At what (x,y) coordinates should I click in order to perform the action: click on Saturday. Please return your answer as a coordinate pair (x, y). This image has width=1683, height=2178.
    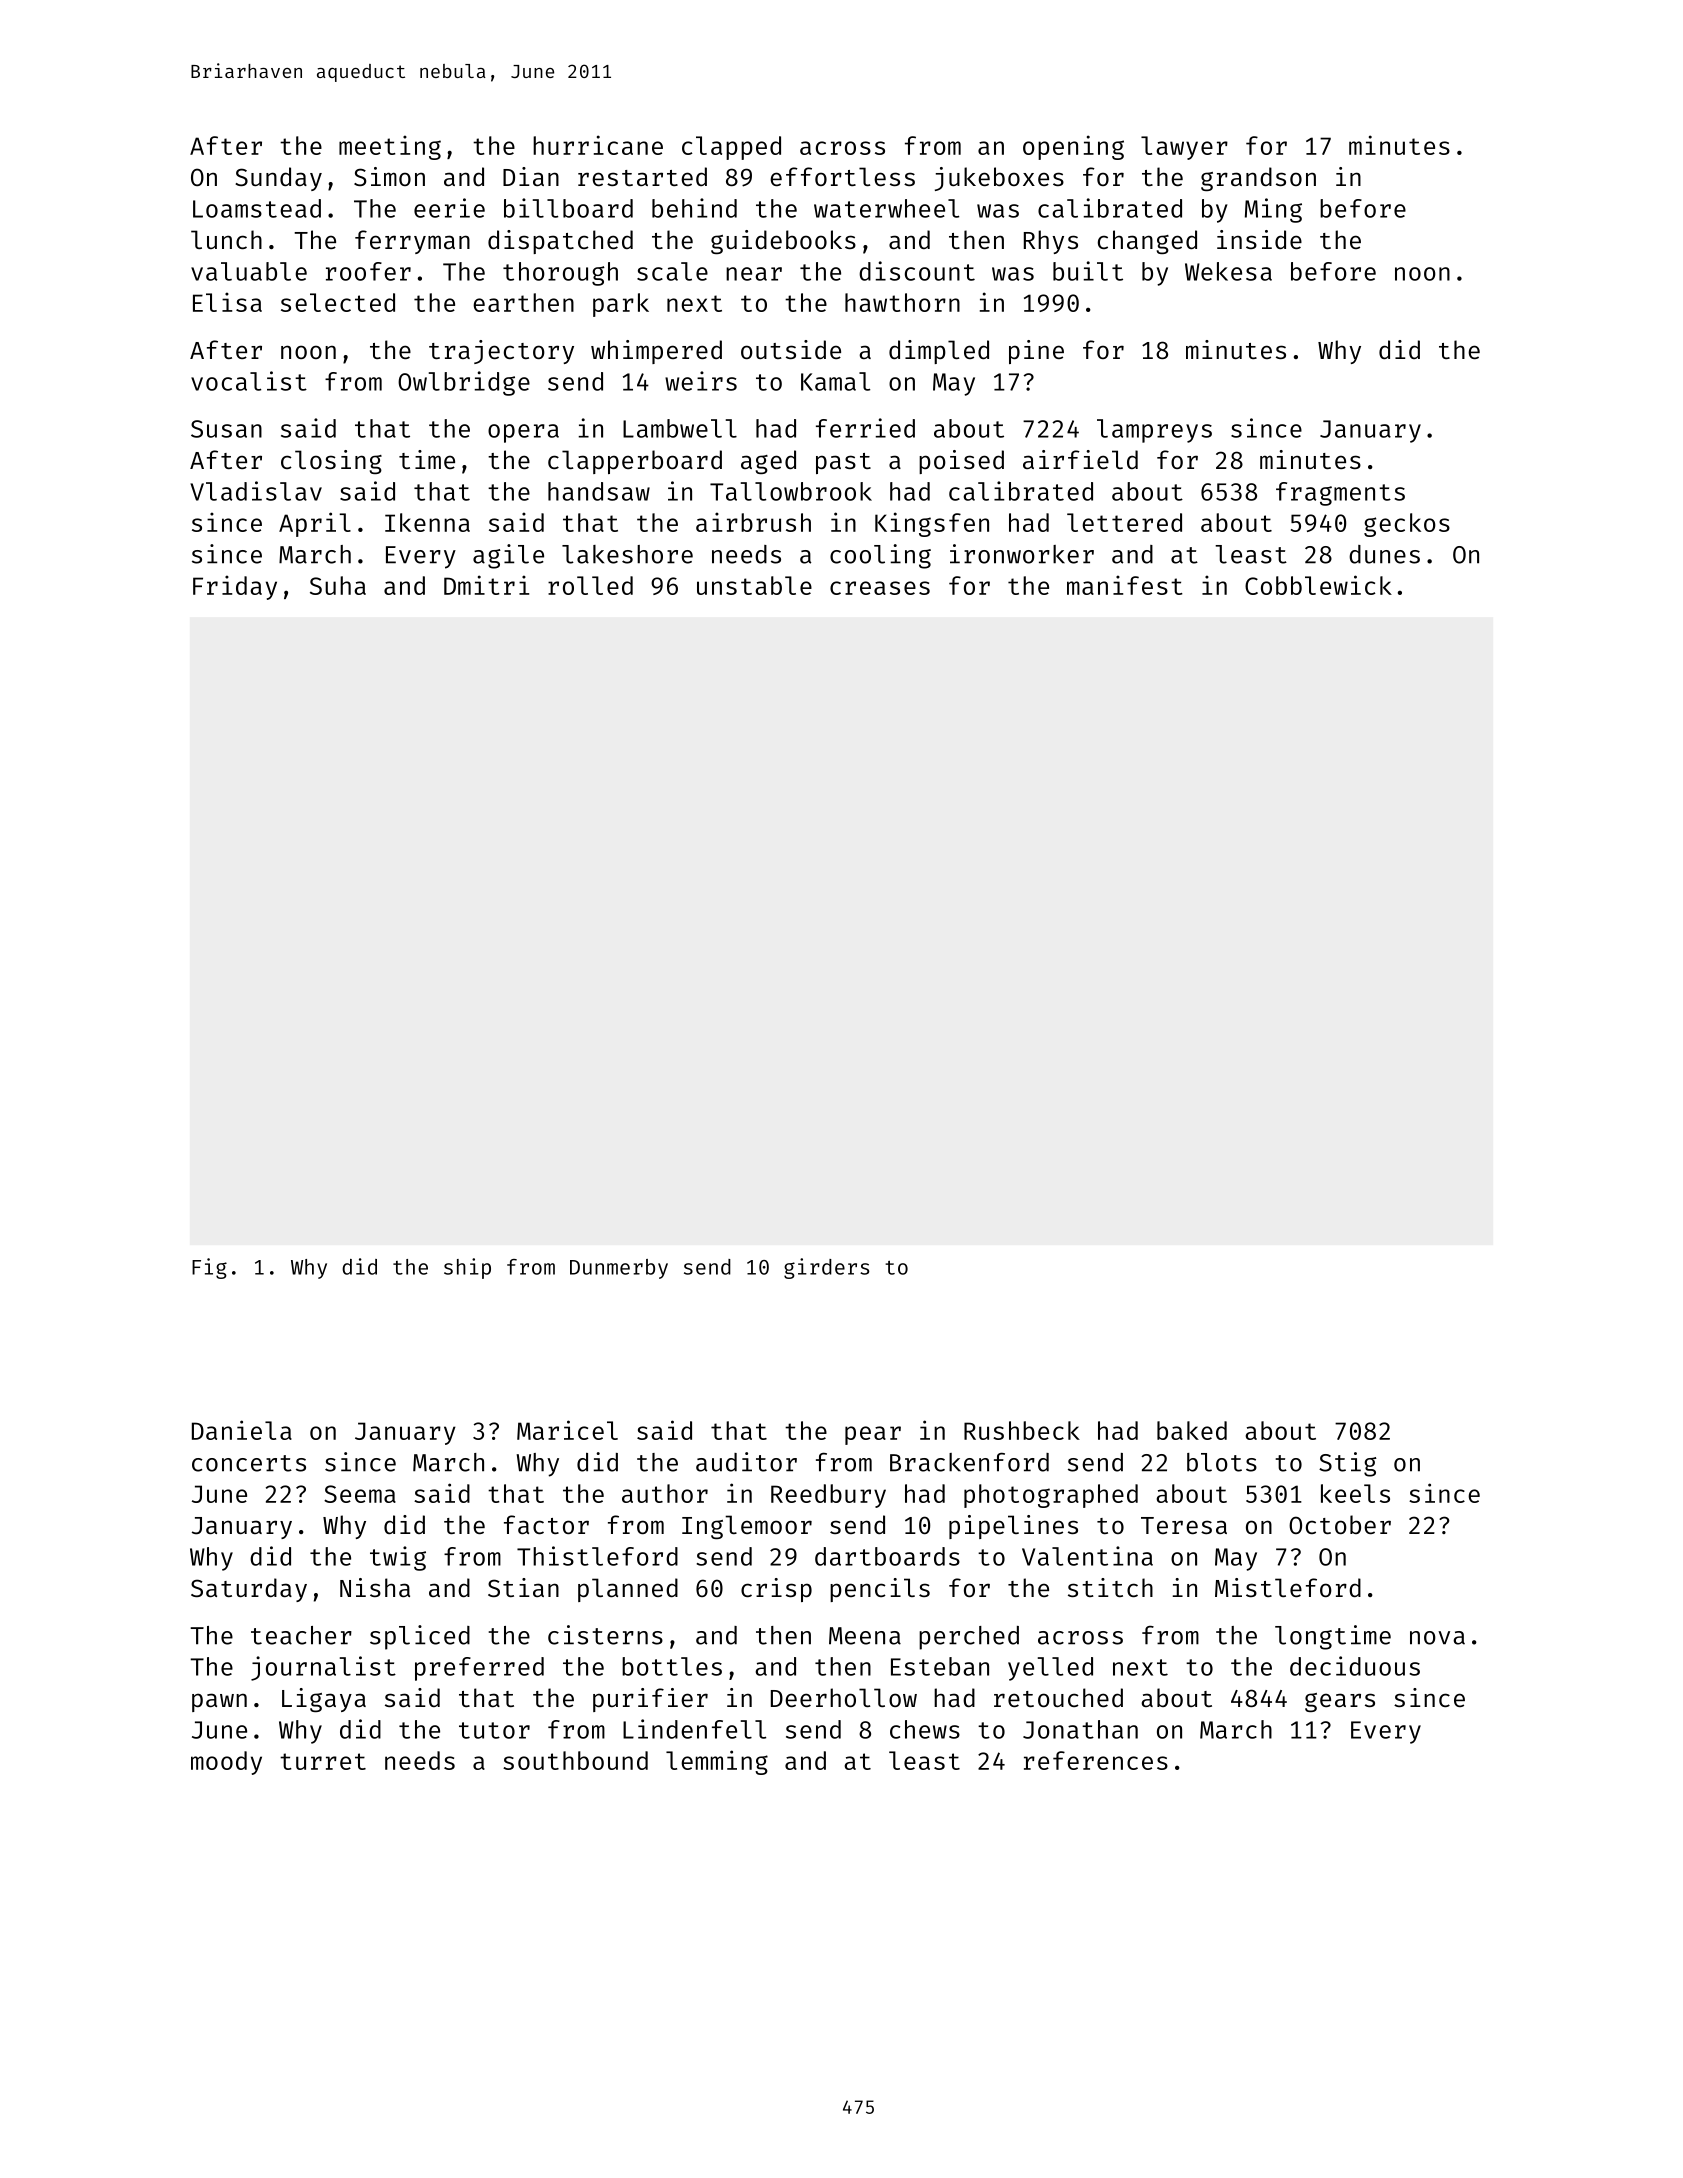
    Looking at the image, I should click on (249, 1590).
